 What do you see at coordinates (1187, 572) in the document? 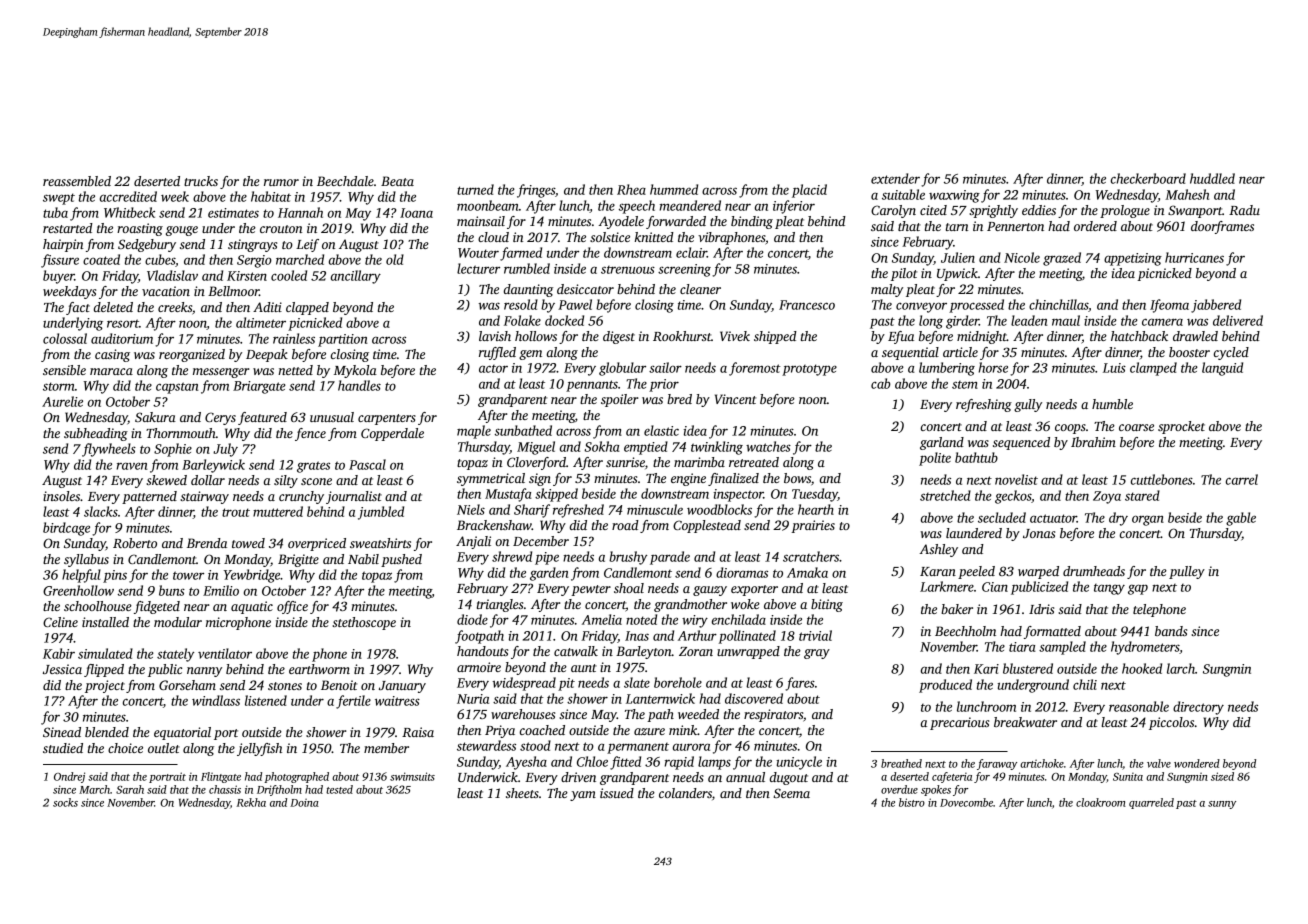
I see `pulley` at bounding box center [1187, 572].
